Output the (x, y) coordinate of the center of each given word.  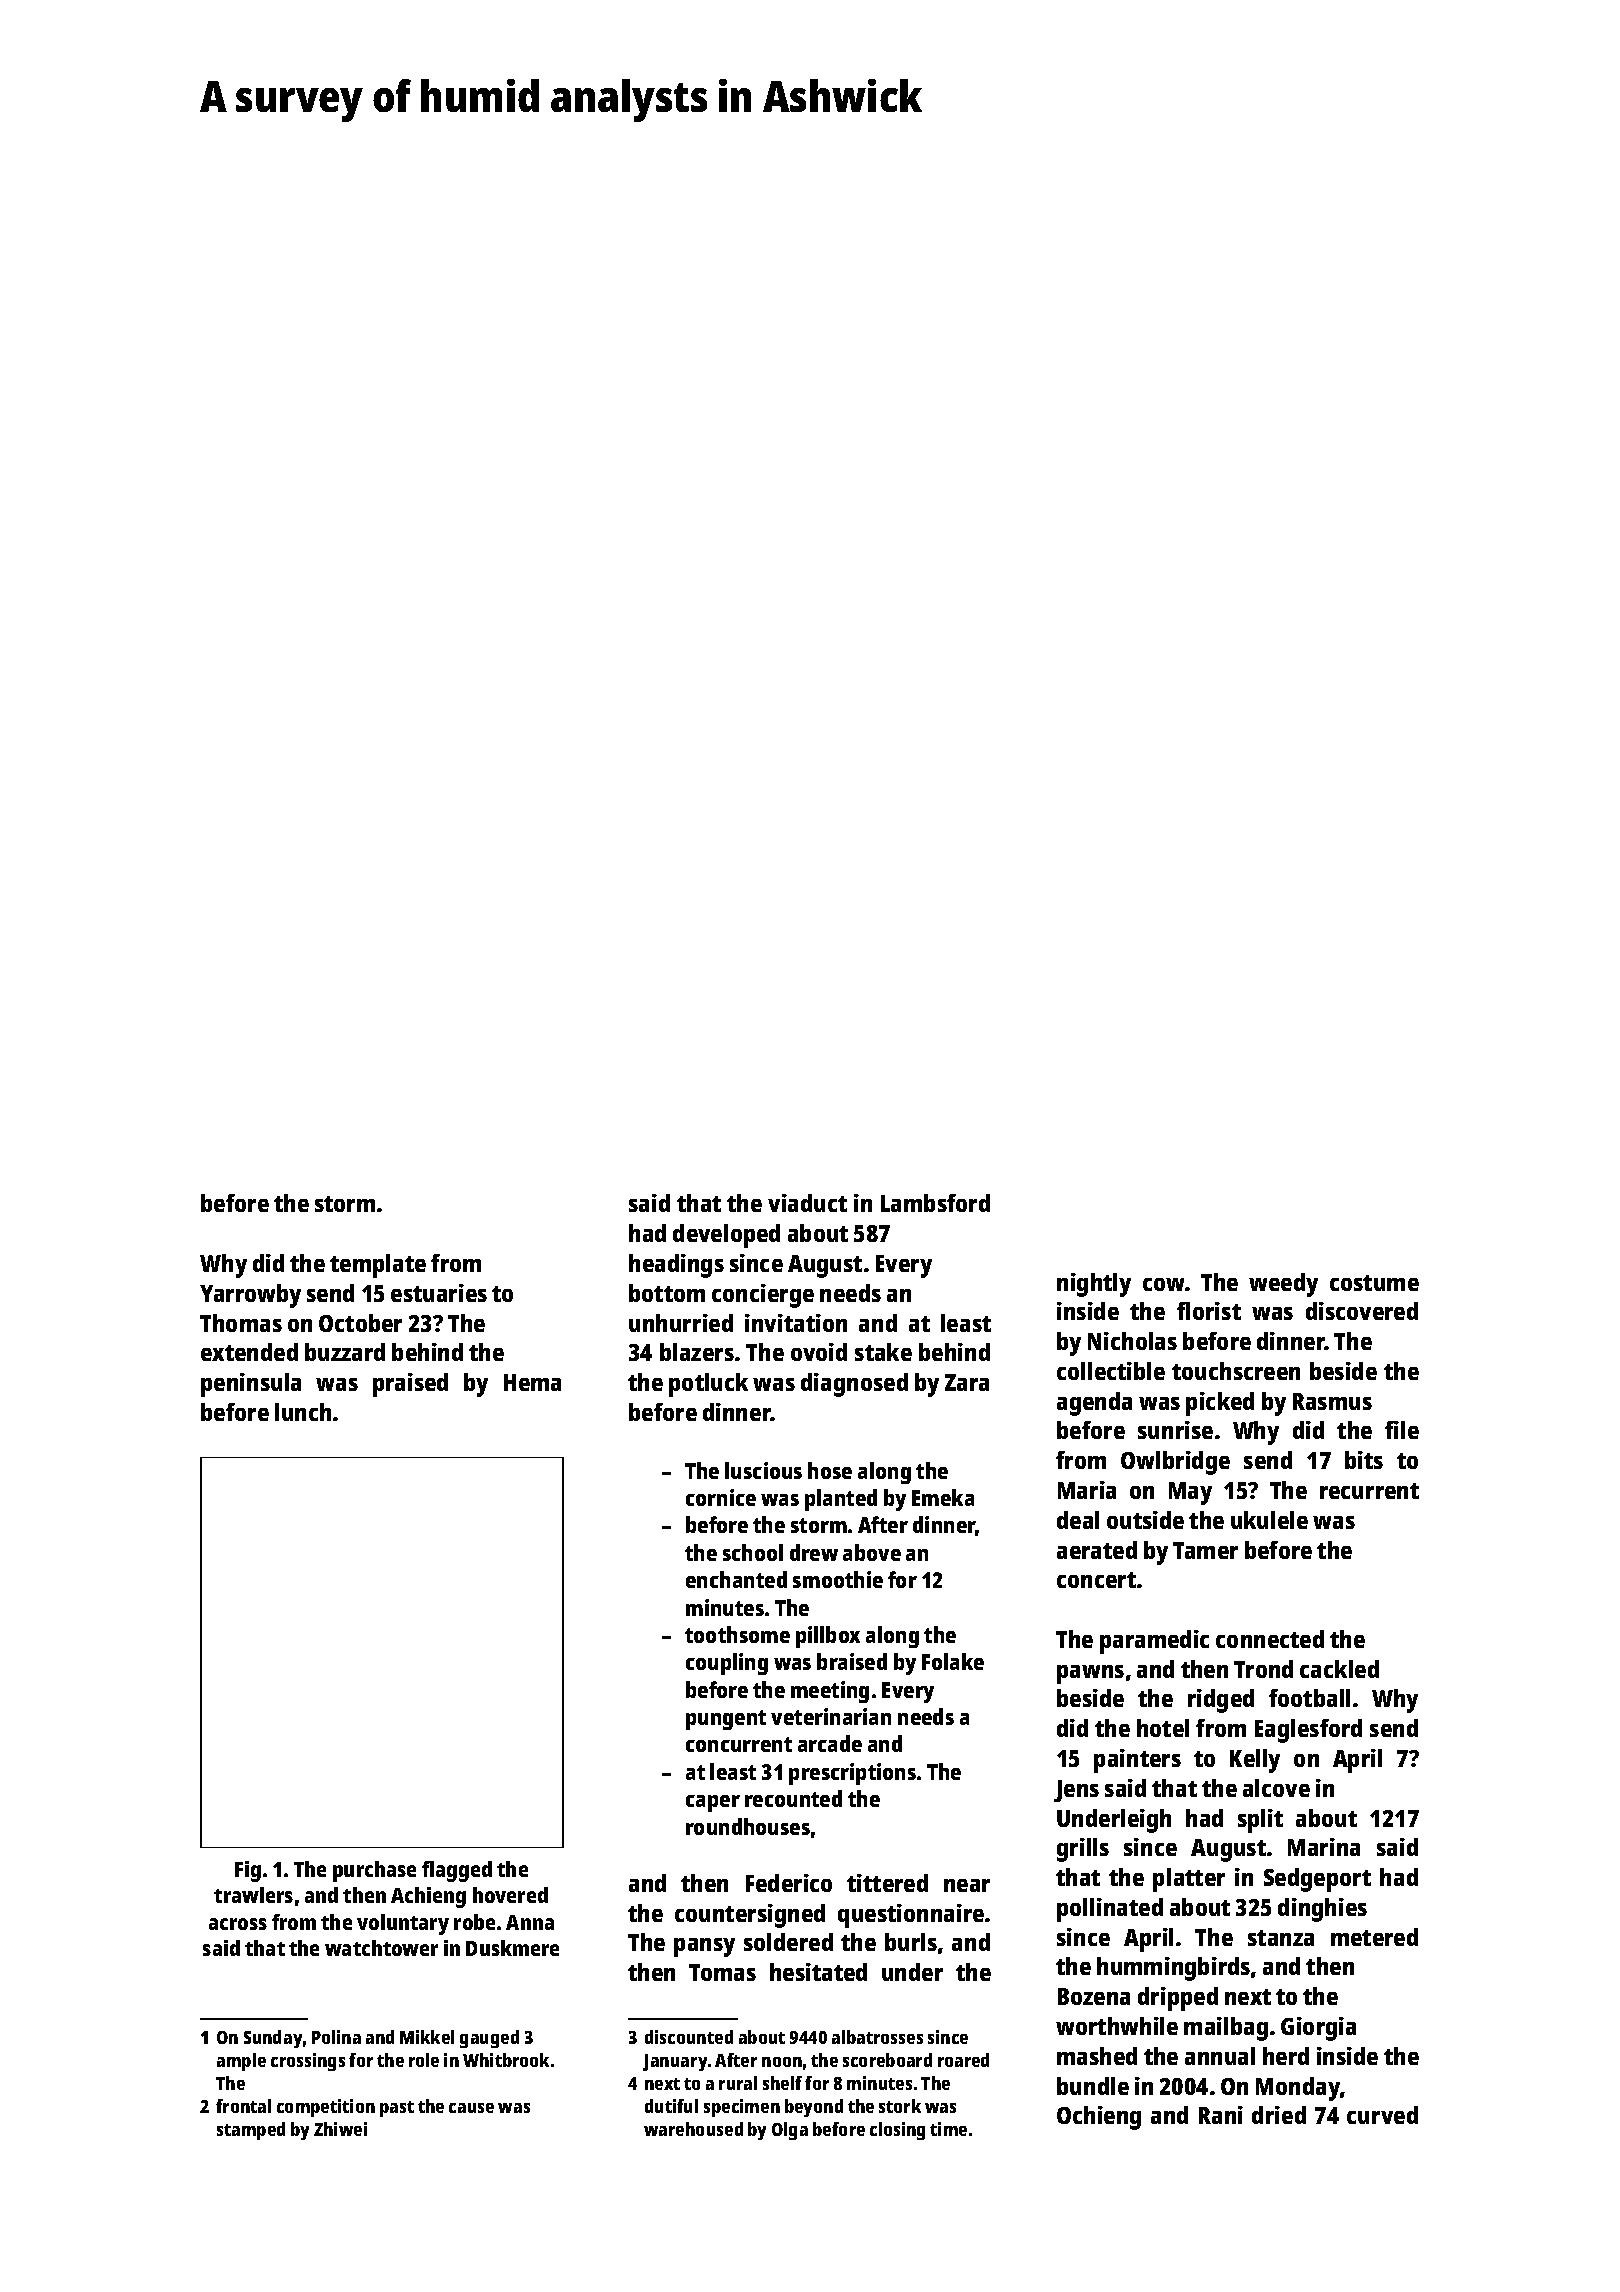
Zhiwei (340, 2129)
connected (1270, 1639)
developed (726, 1236)
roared (963, 2060)
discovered (1362, 1311)
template (378, 1266)
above (872, 1552)
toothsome (737, 1634)
